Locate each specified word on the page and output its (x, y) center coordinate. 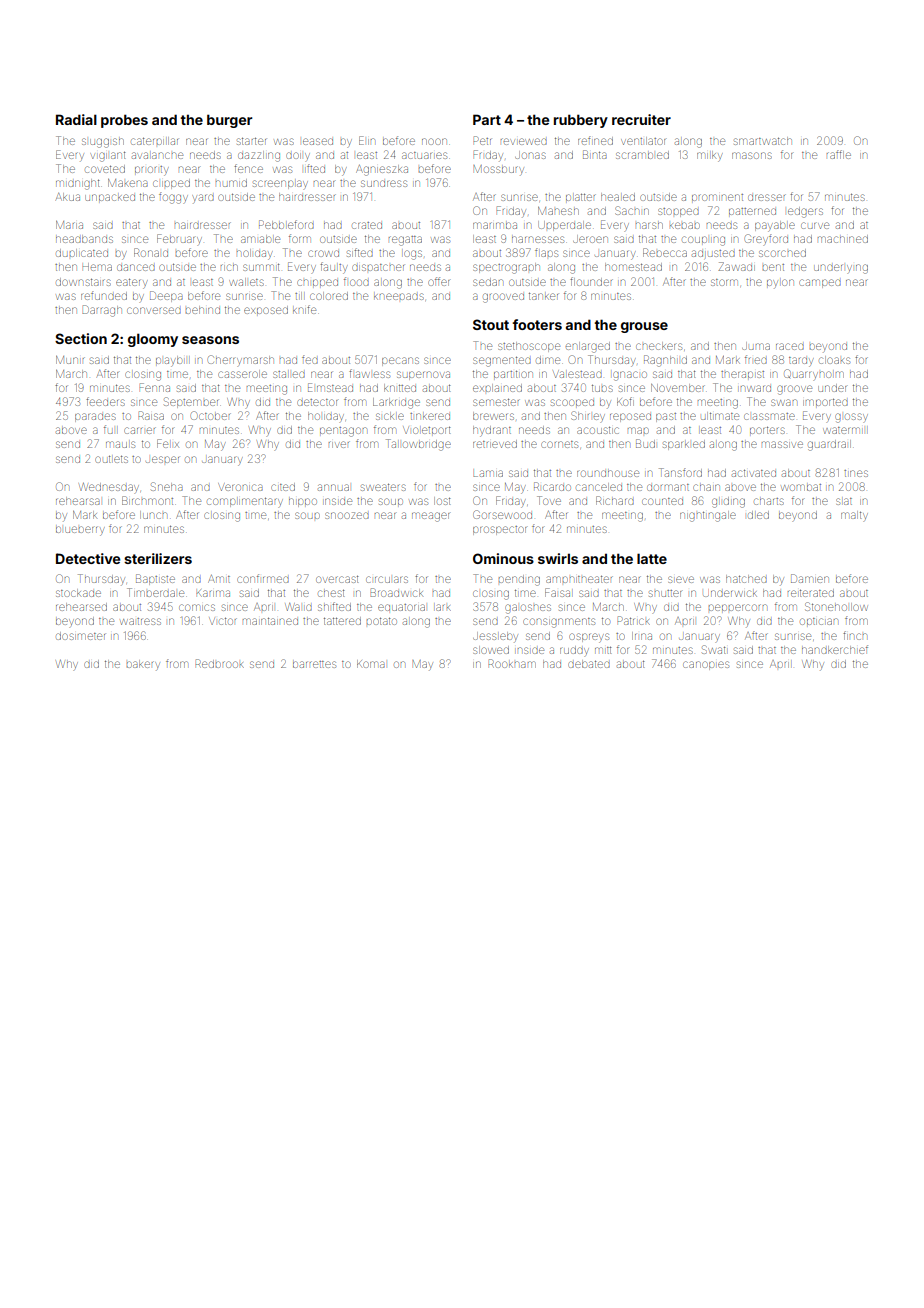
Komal (371, 664)
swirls (558, 558)
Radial (76, 119)
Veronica (240, 487)
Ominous (503, 558)
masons (752, 155)
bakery (143, 664)
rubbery (581, 121)
